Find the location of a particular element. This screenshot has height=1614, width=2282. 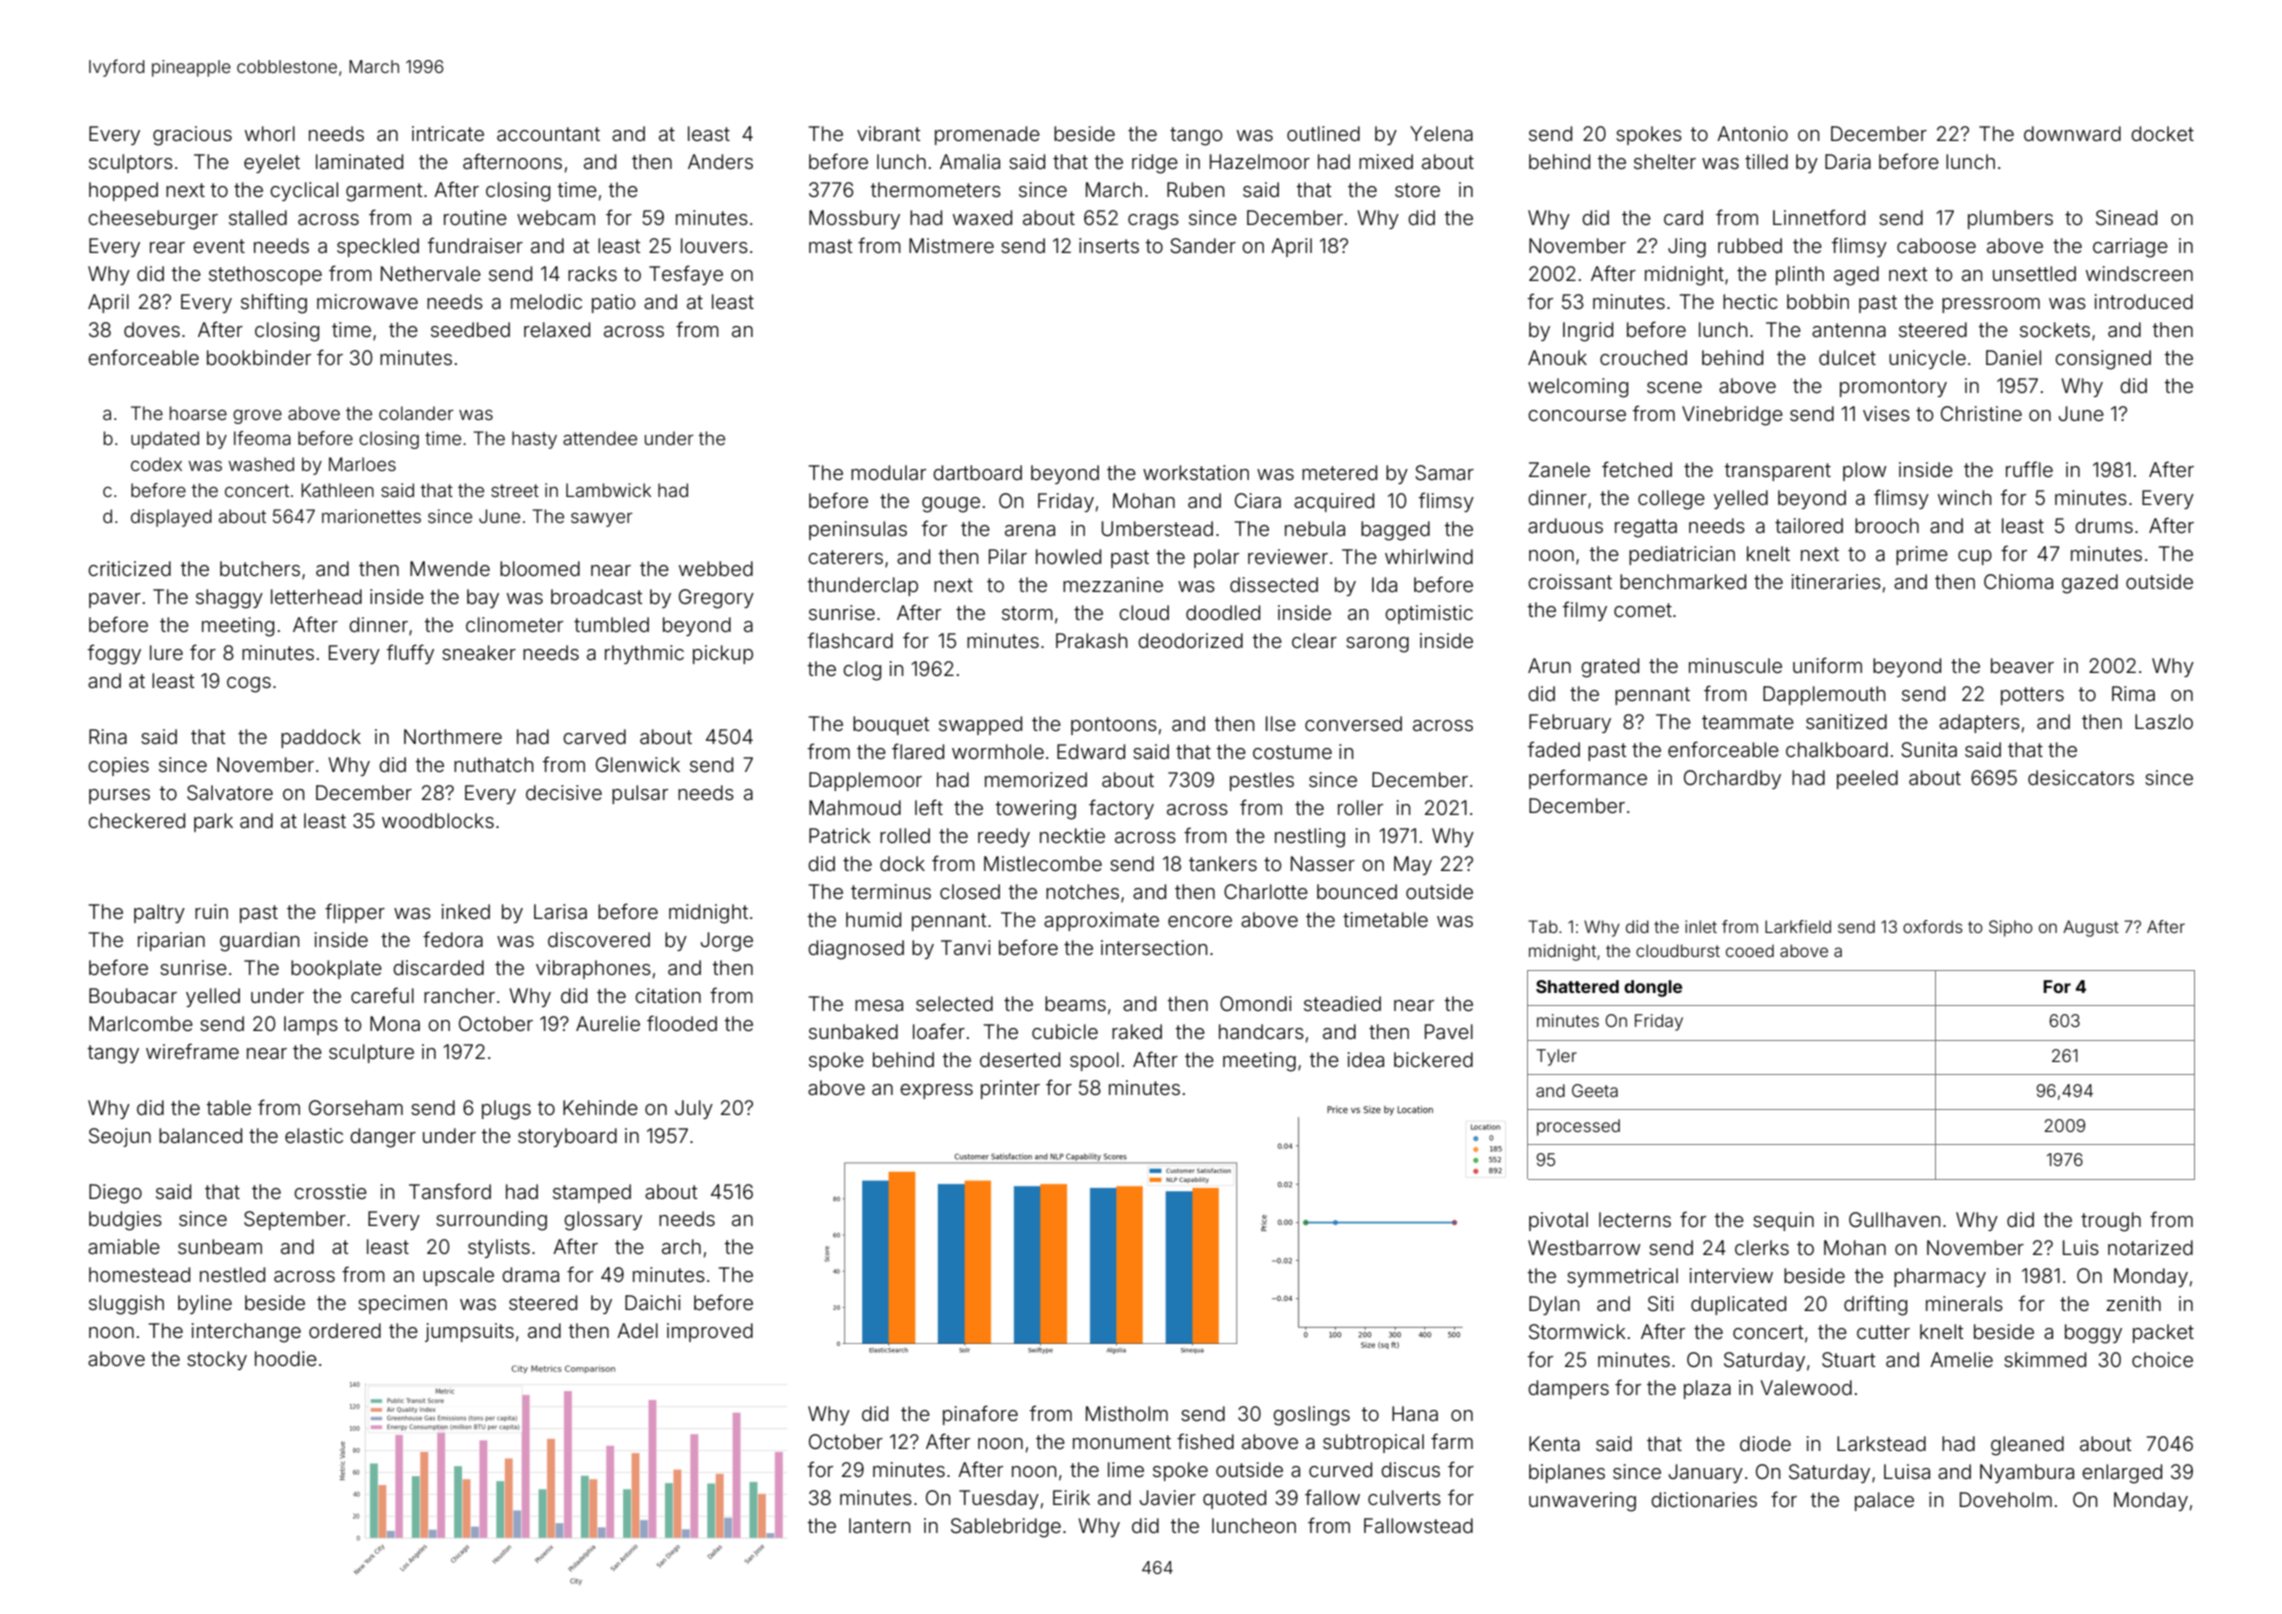

mast is located at coordinates (831, 246).
